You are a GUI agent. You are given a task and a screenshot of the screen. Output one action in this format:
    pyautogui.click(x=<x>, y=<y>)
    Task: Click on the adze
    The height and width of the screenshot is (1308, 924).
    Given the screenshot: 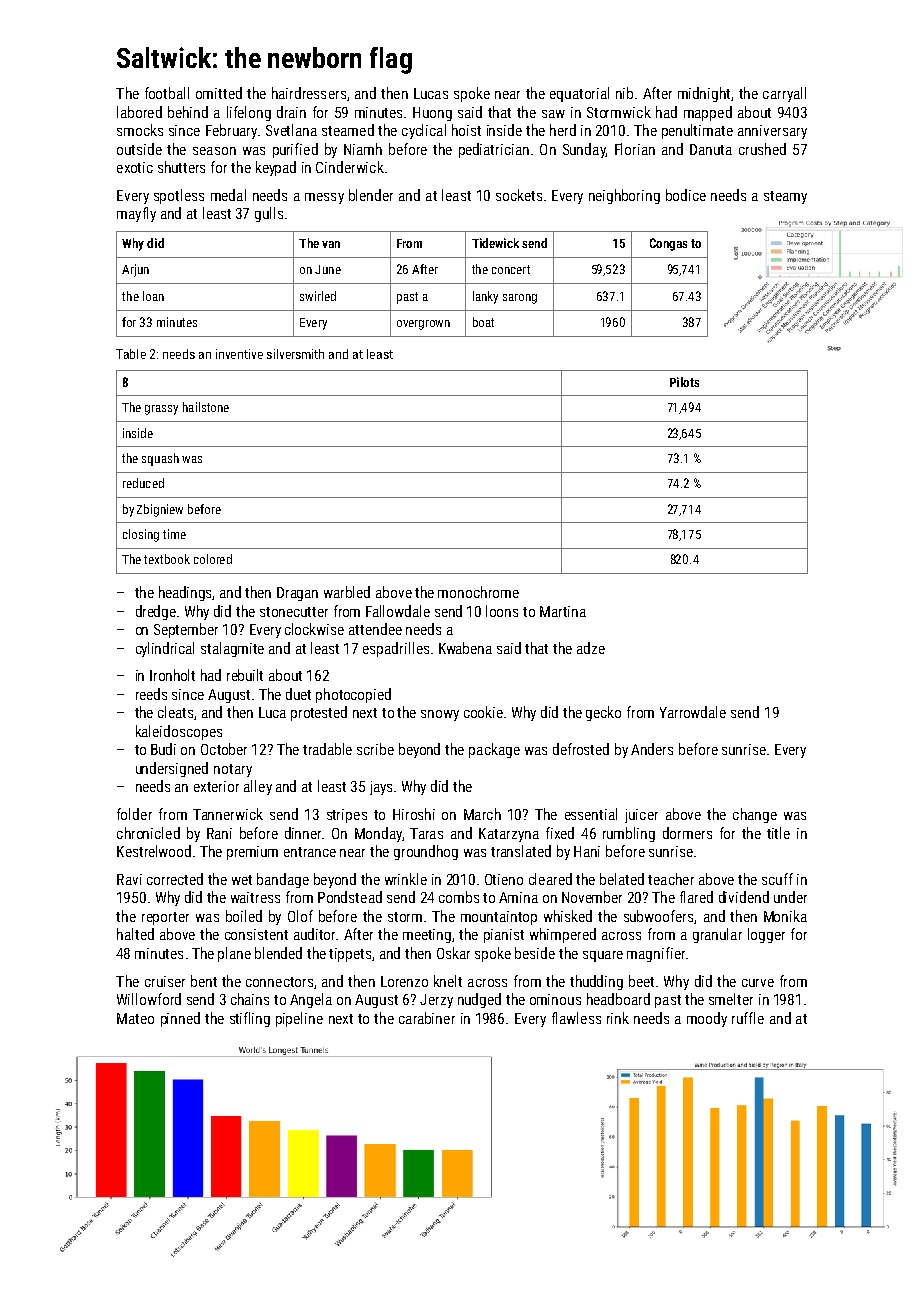 What is the action you would take?
    pyautogui.click(x=591, y=648)
